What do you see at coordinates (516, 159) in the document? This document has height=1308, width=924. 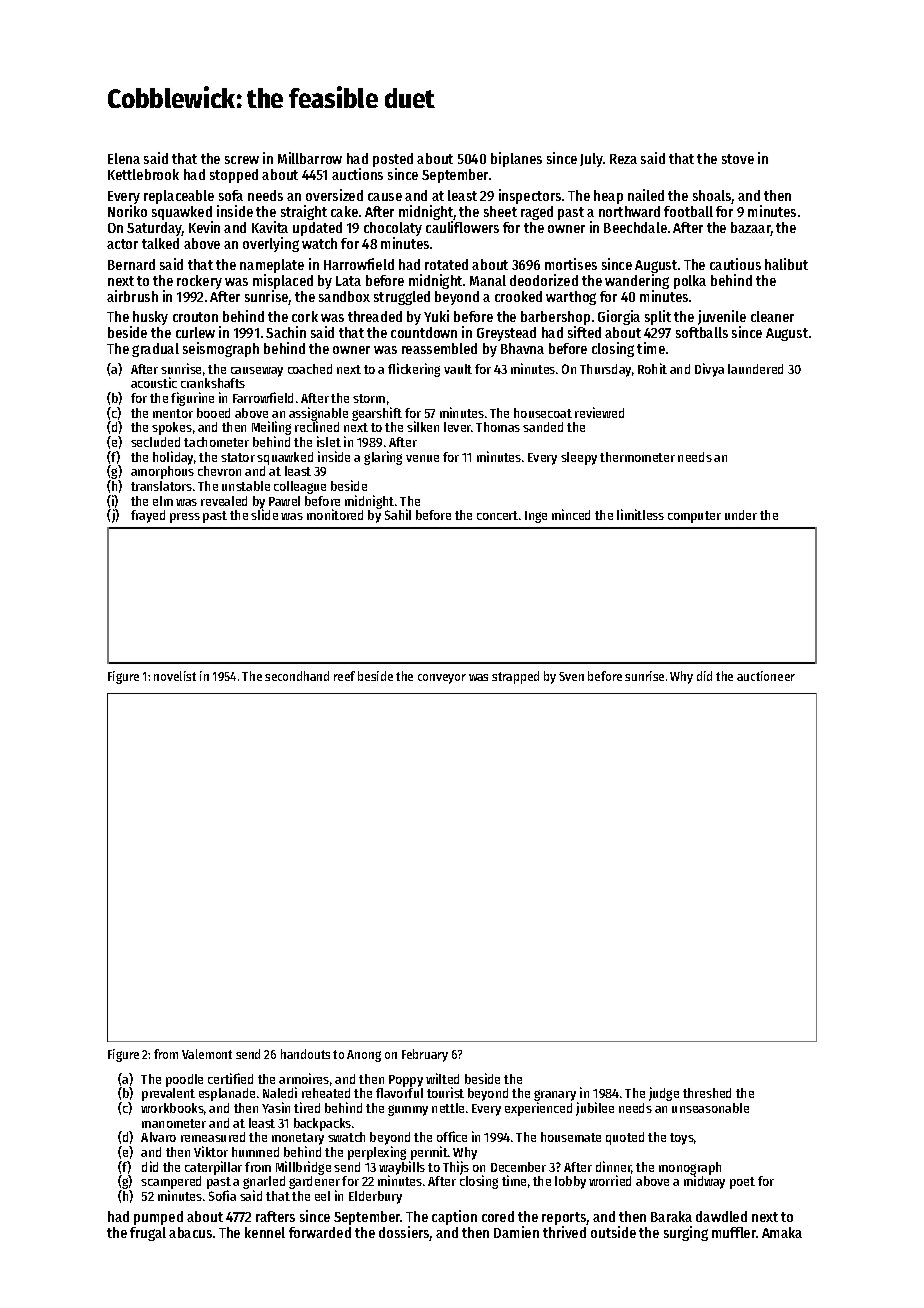 I see `biplanes` at bounding box center [516, 159].
